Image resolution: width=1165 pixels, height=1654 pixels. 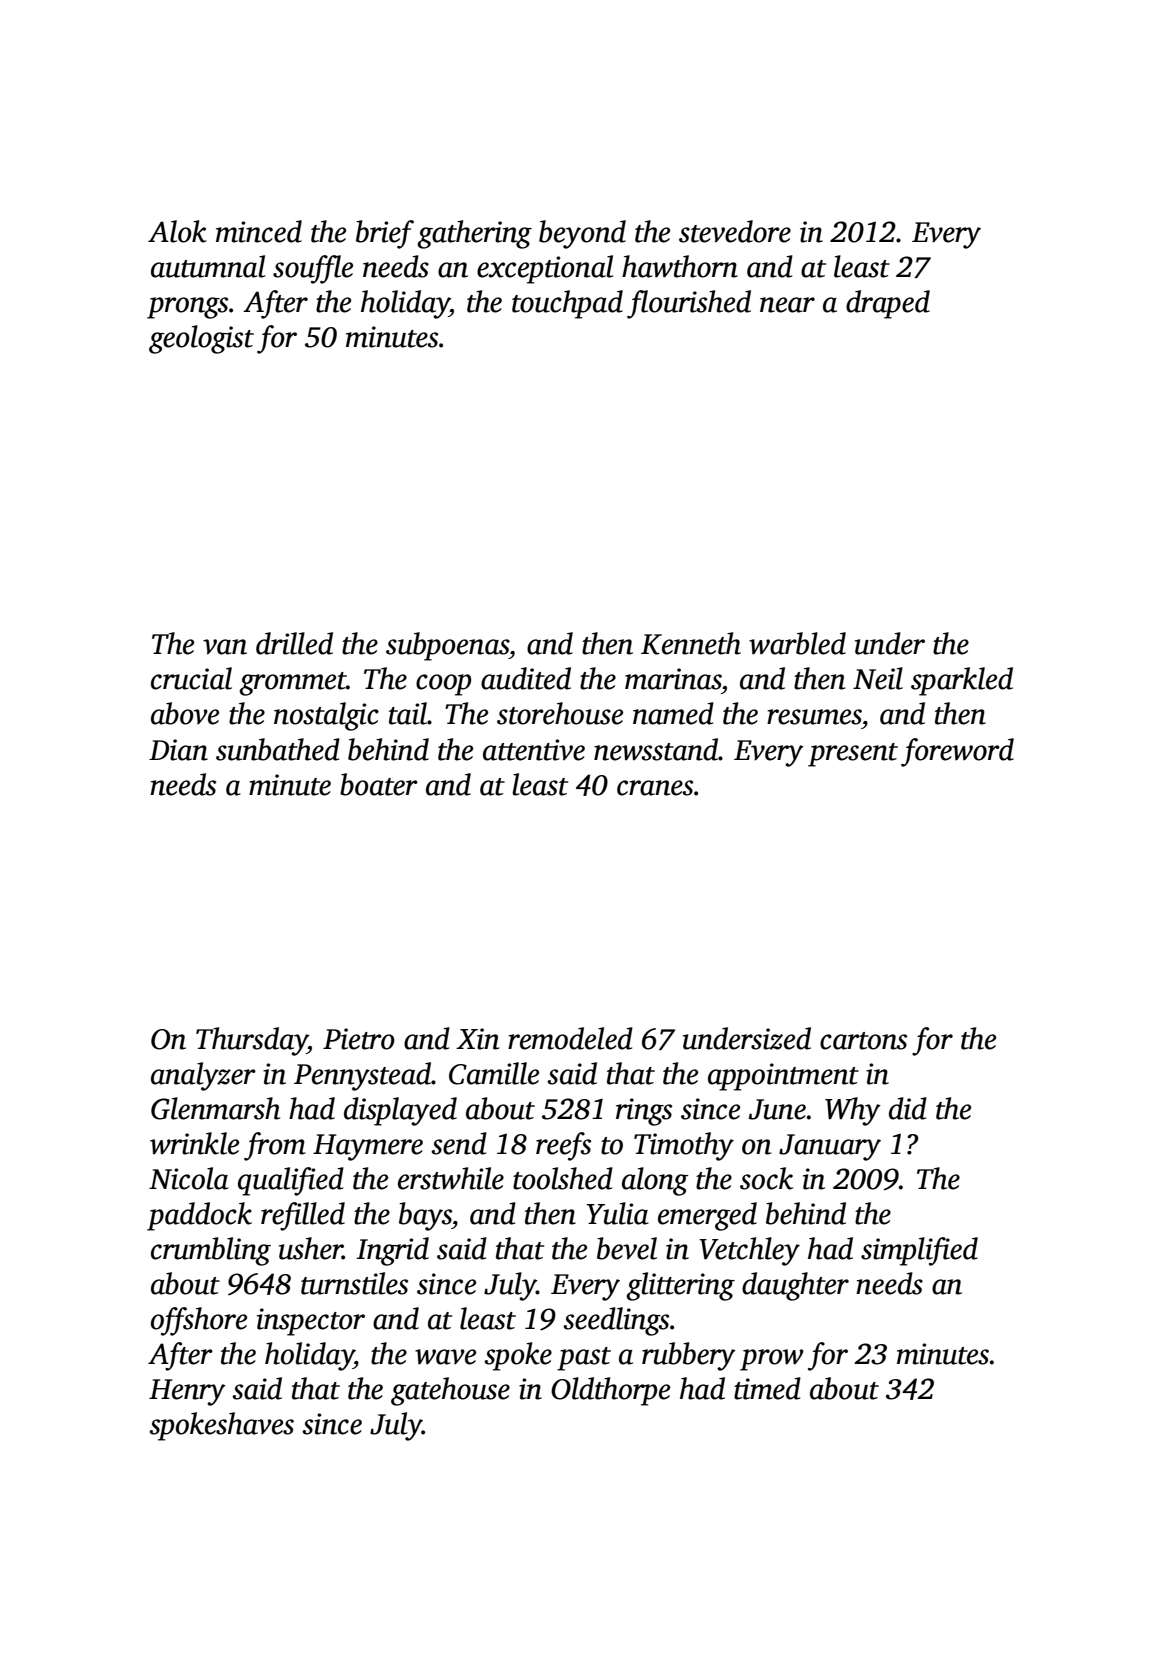 What do you see at coordinates (853, 755) in the page?
I see `present` at bounding box center [853, 755].
